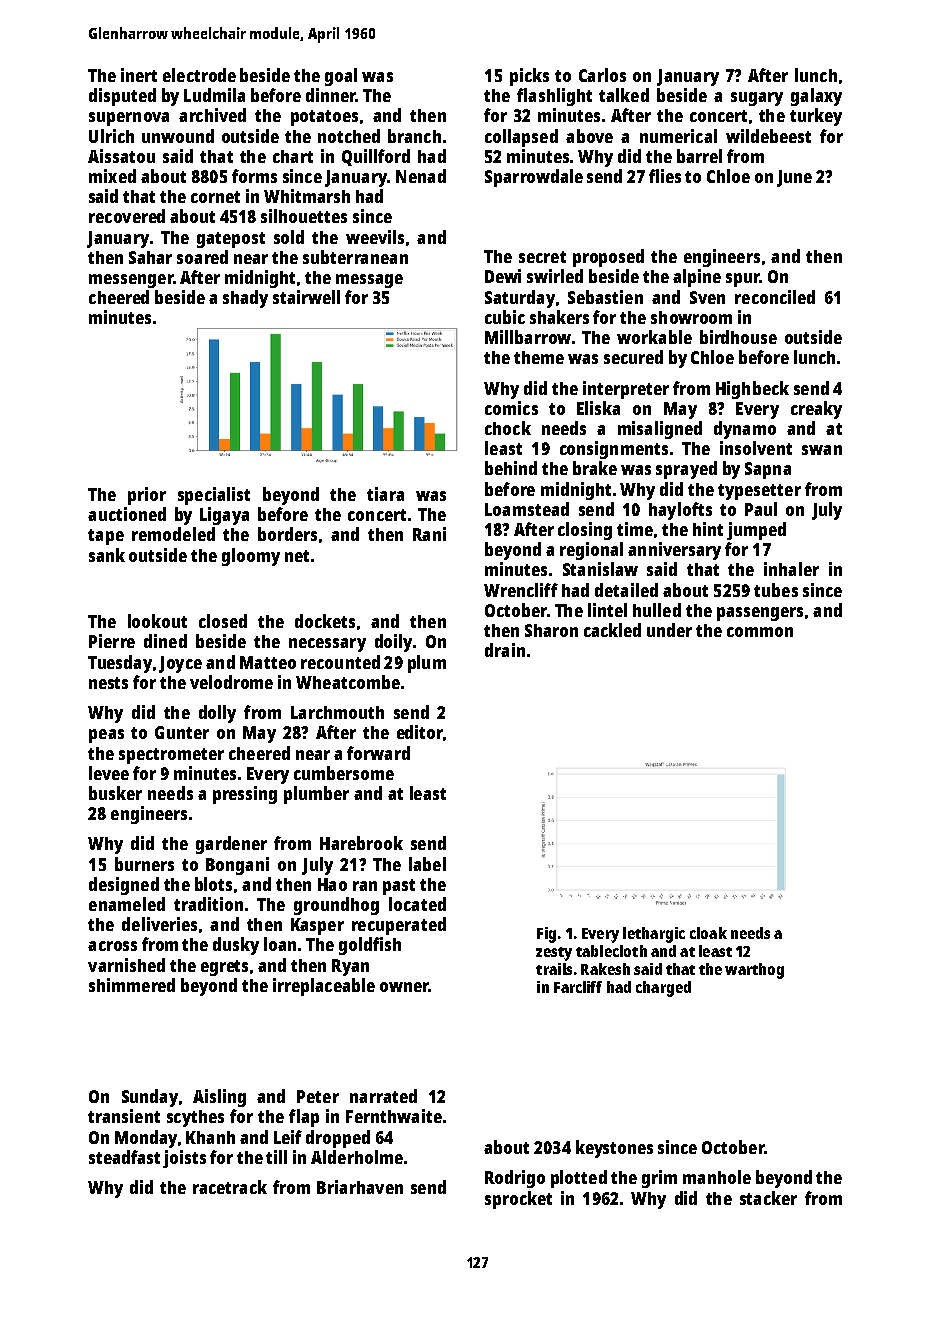 The image size is (931, 1322). Describe the element at coordinates (245, 299) in the screenshot. I see `shady` at that location.
